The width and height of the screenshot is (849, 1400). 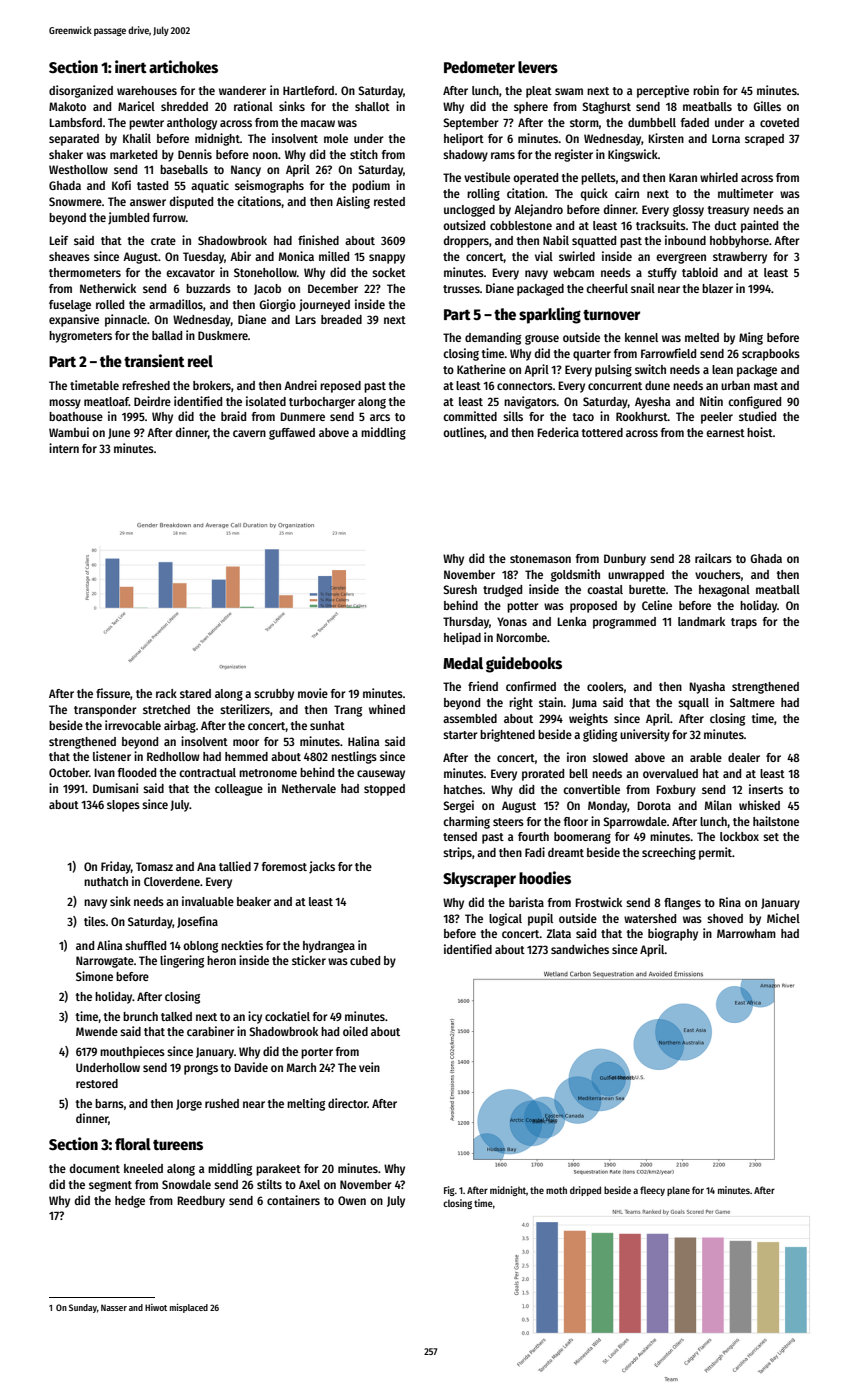 What do you see at coordinates (113, 693) in the screenshot?
I see `fissure` at bounding box center [113, 693].
